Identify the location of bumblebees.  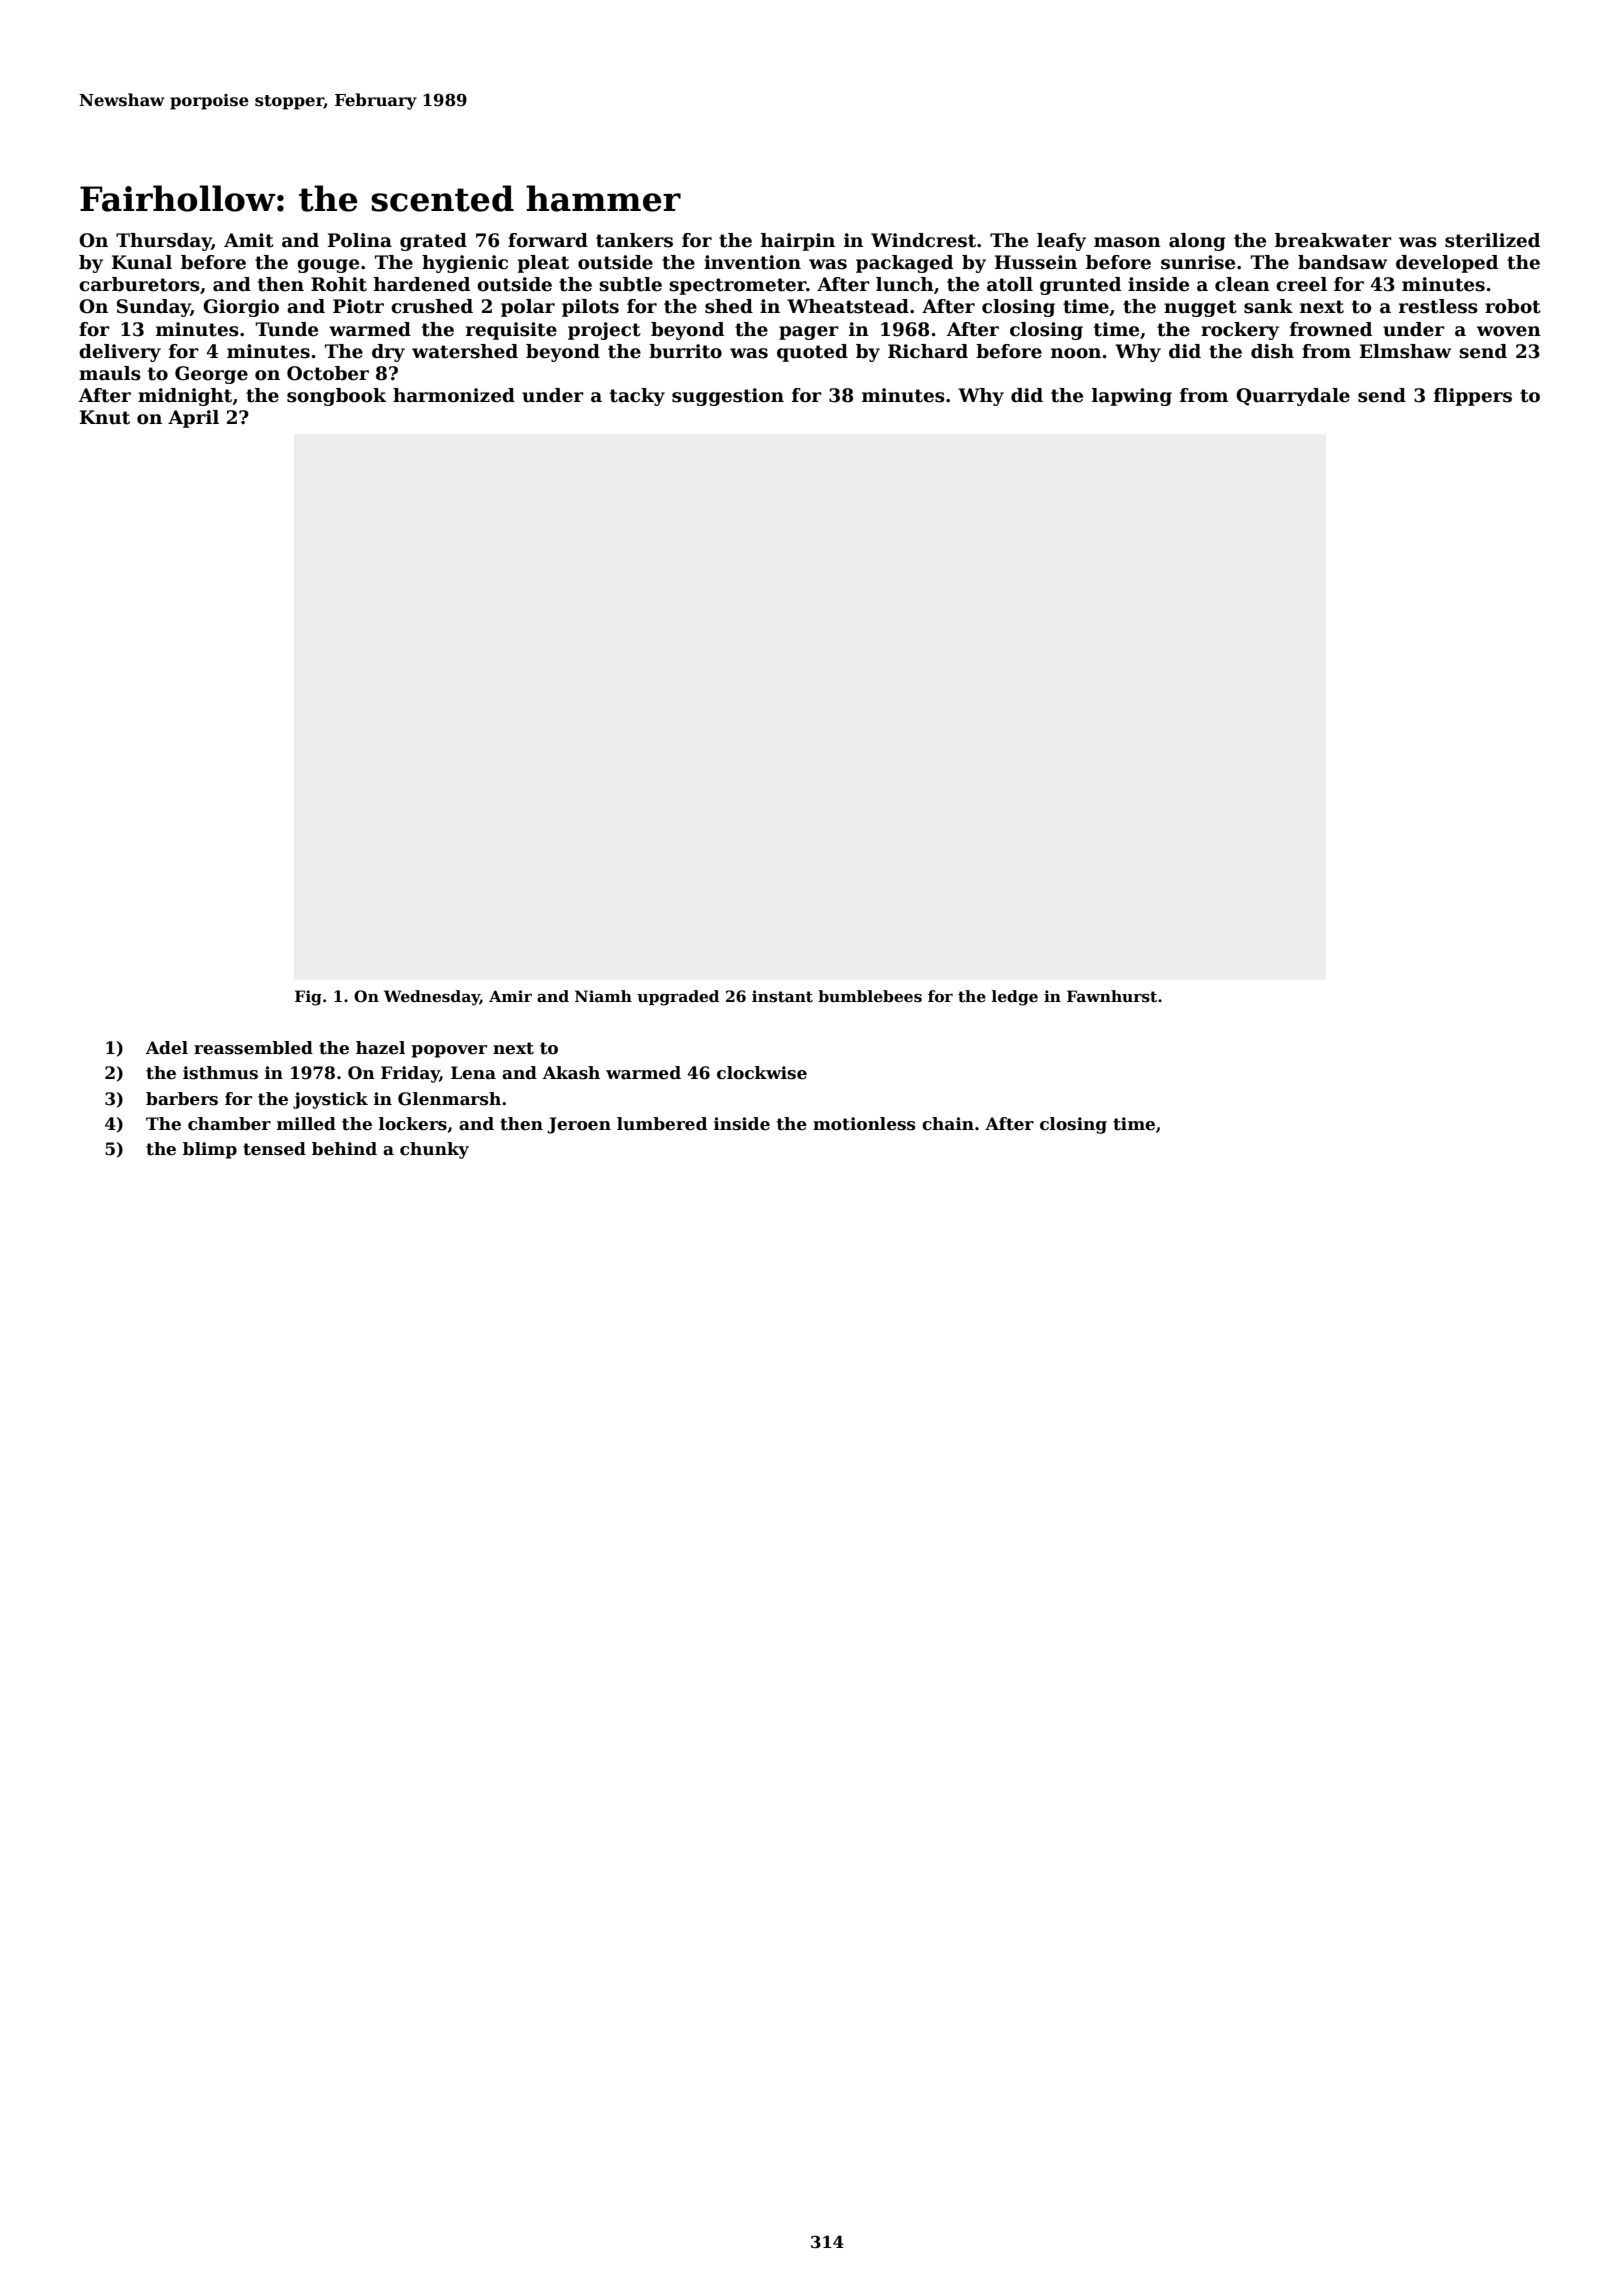
(870, 996).
